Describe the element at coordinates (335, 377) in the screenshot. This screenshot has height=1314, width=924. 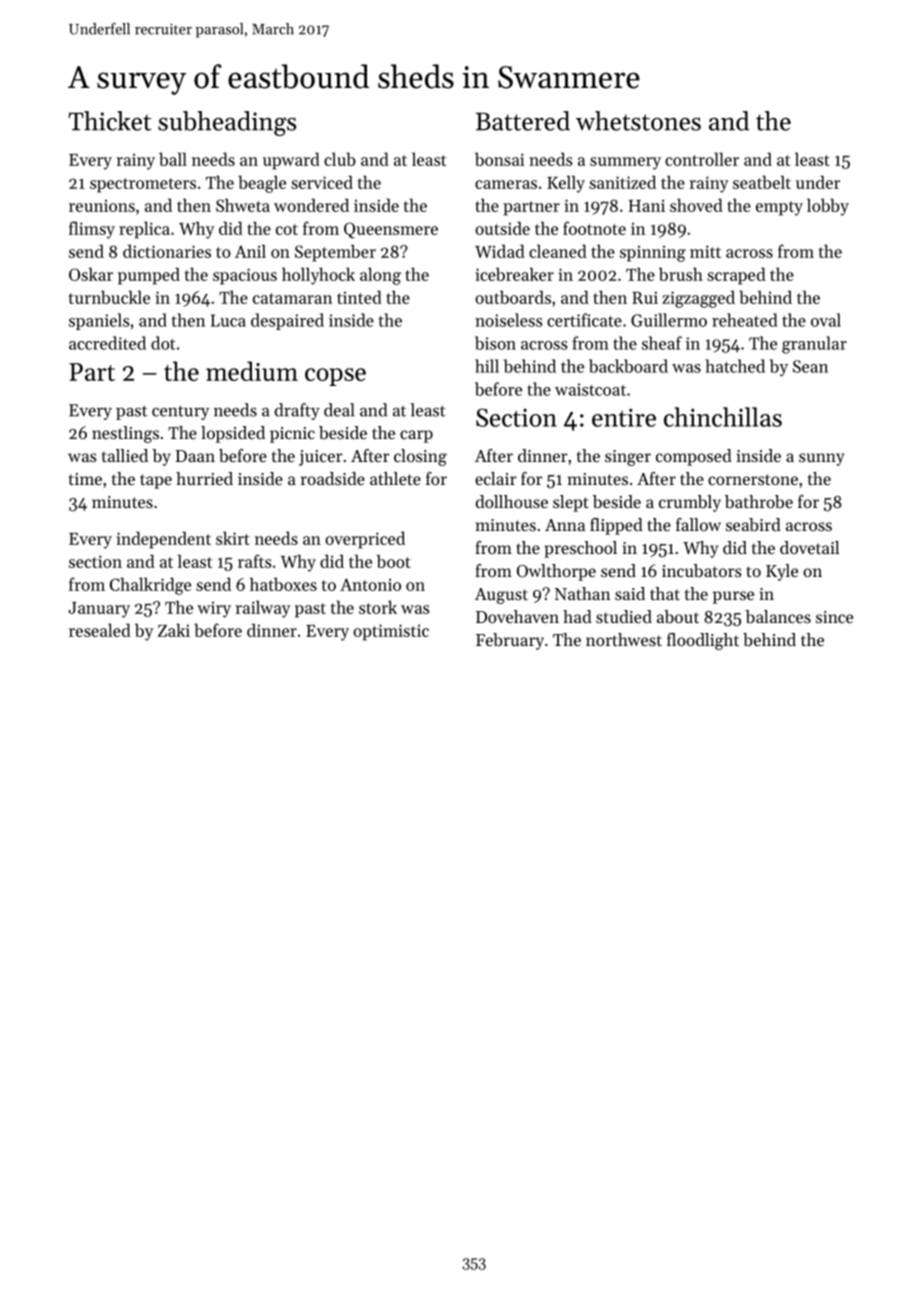
I see `copse` at that location.
